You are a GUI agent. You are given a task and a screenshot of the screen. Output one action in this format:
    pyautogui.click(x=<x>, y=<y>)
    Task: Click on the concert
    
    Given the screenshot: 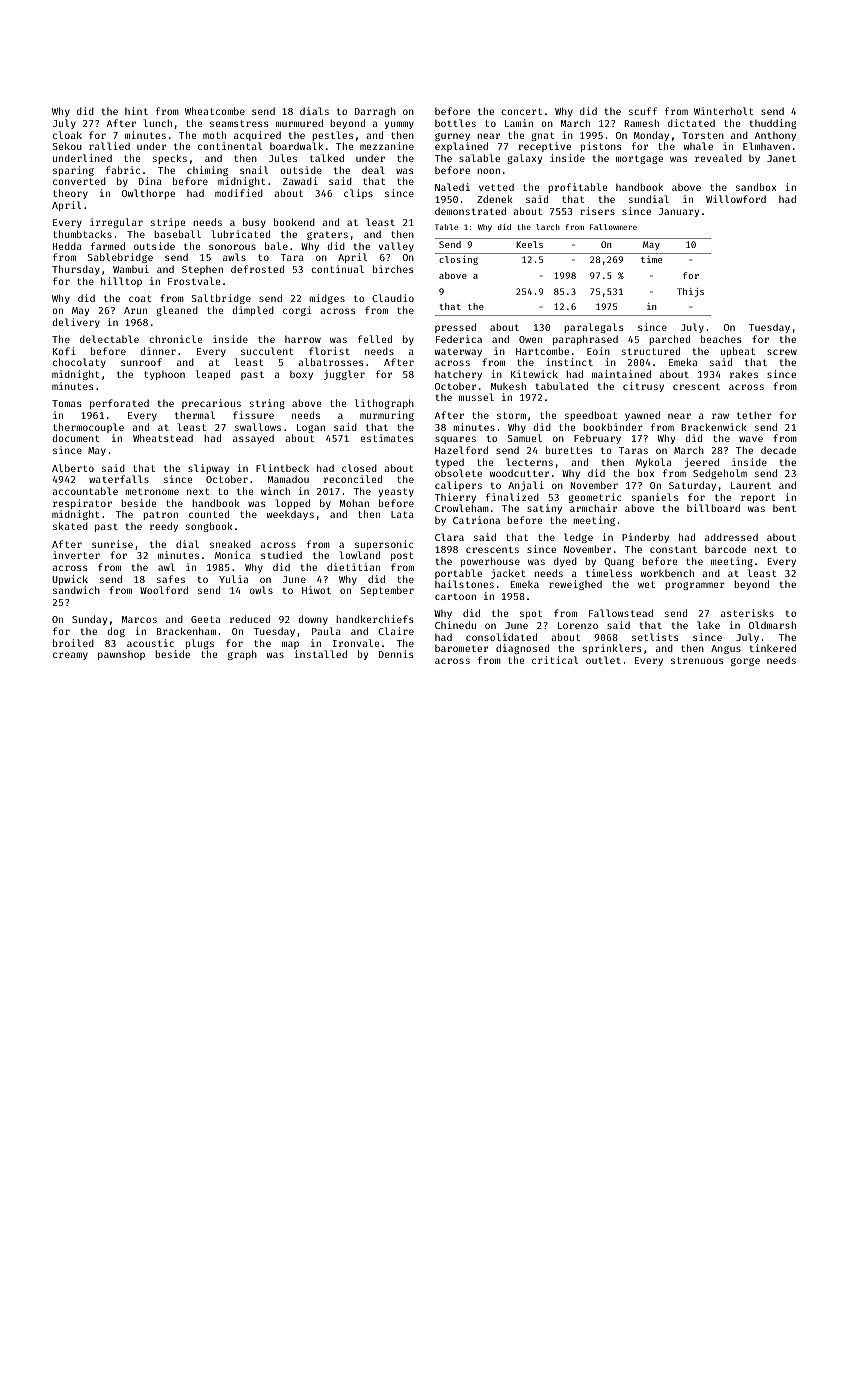 What is the action you would take?
    pyautogui.click(x=521, y=111)
